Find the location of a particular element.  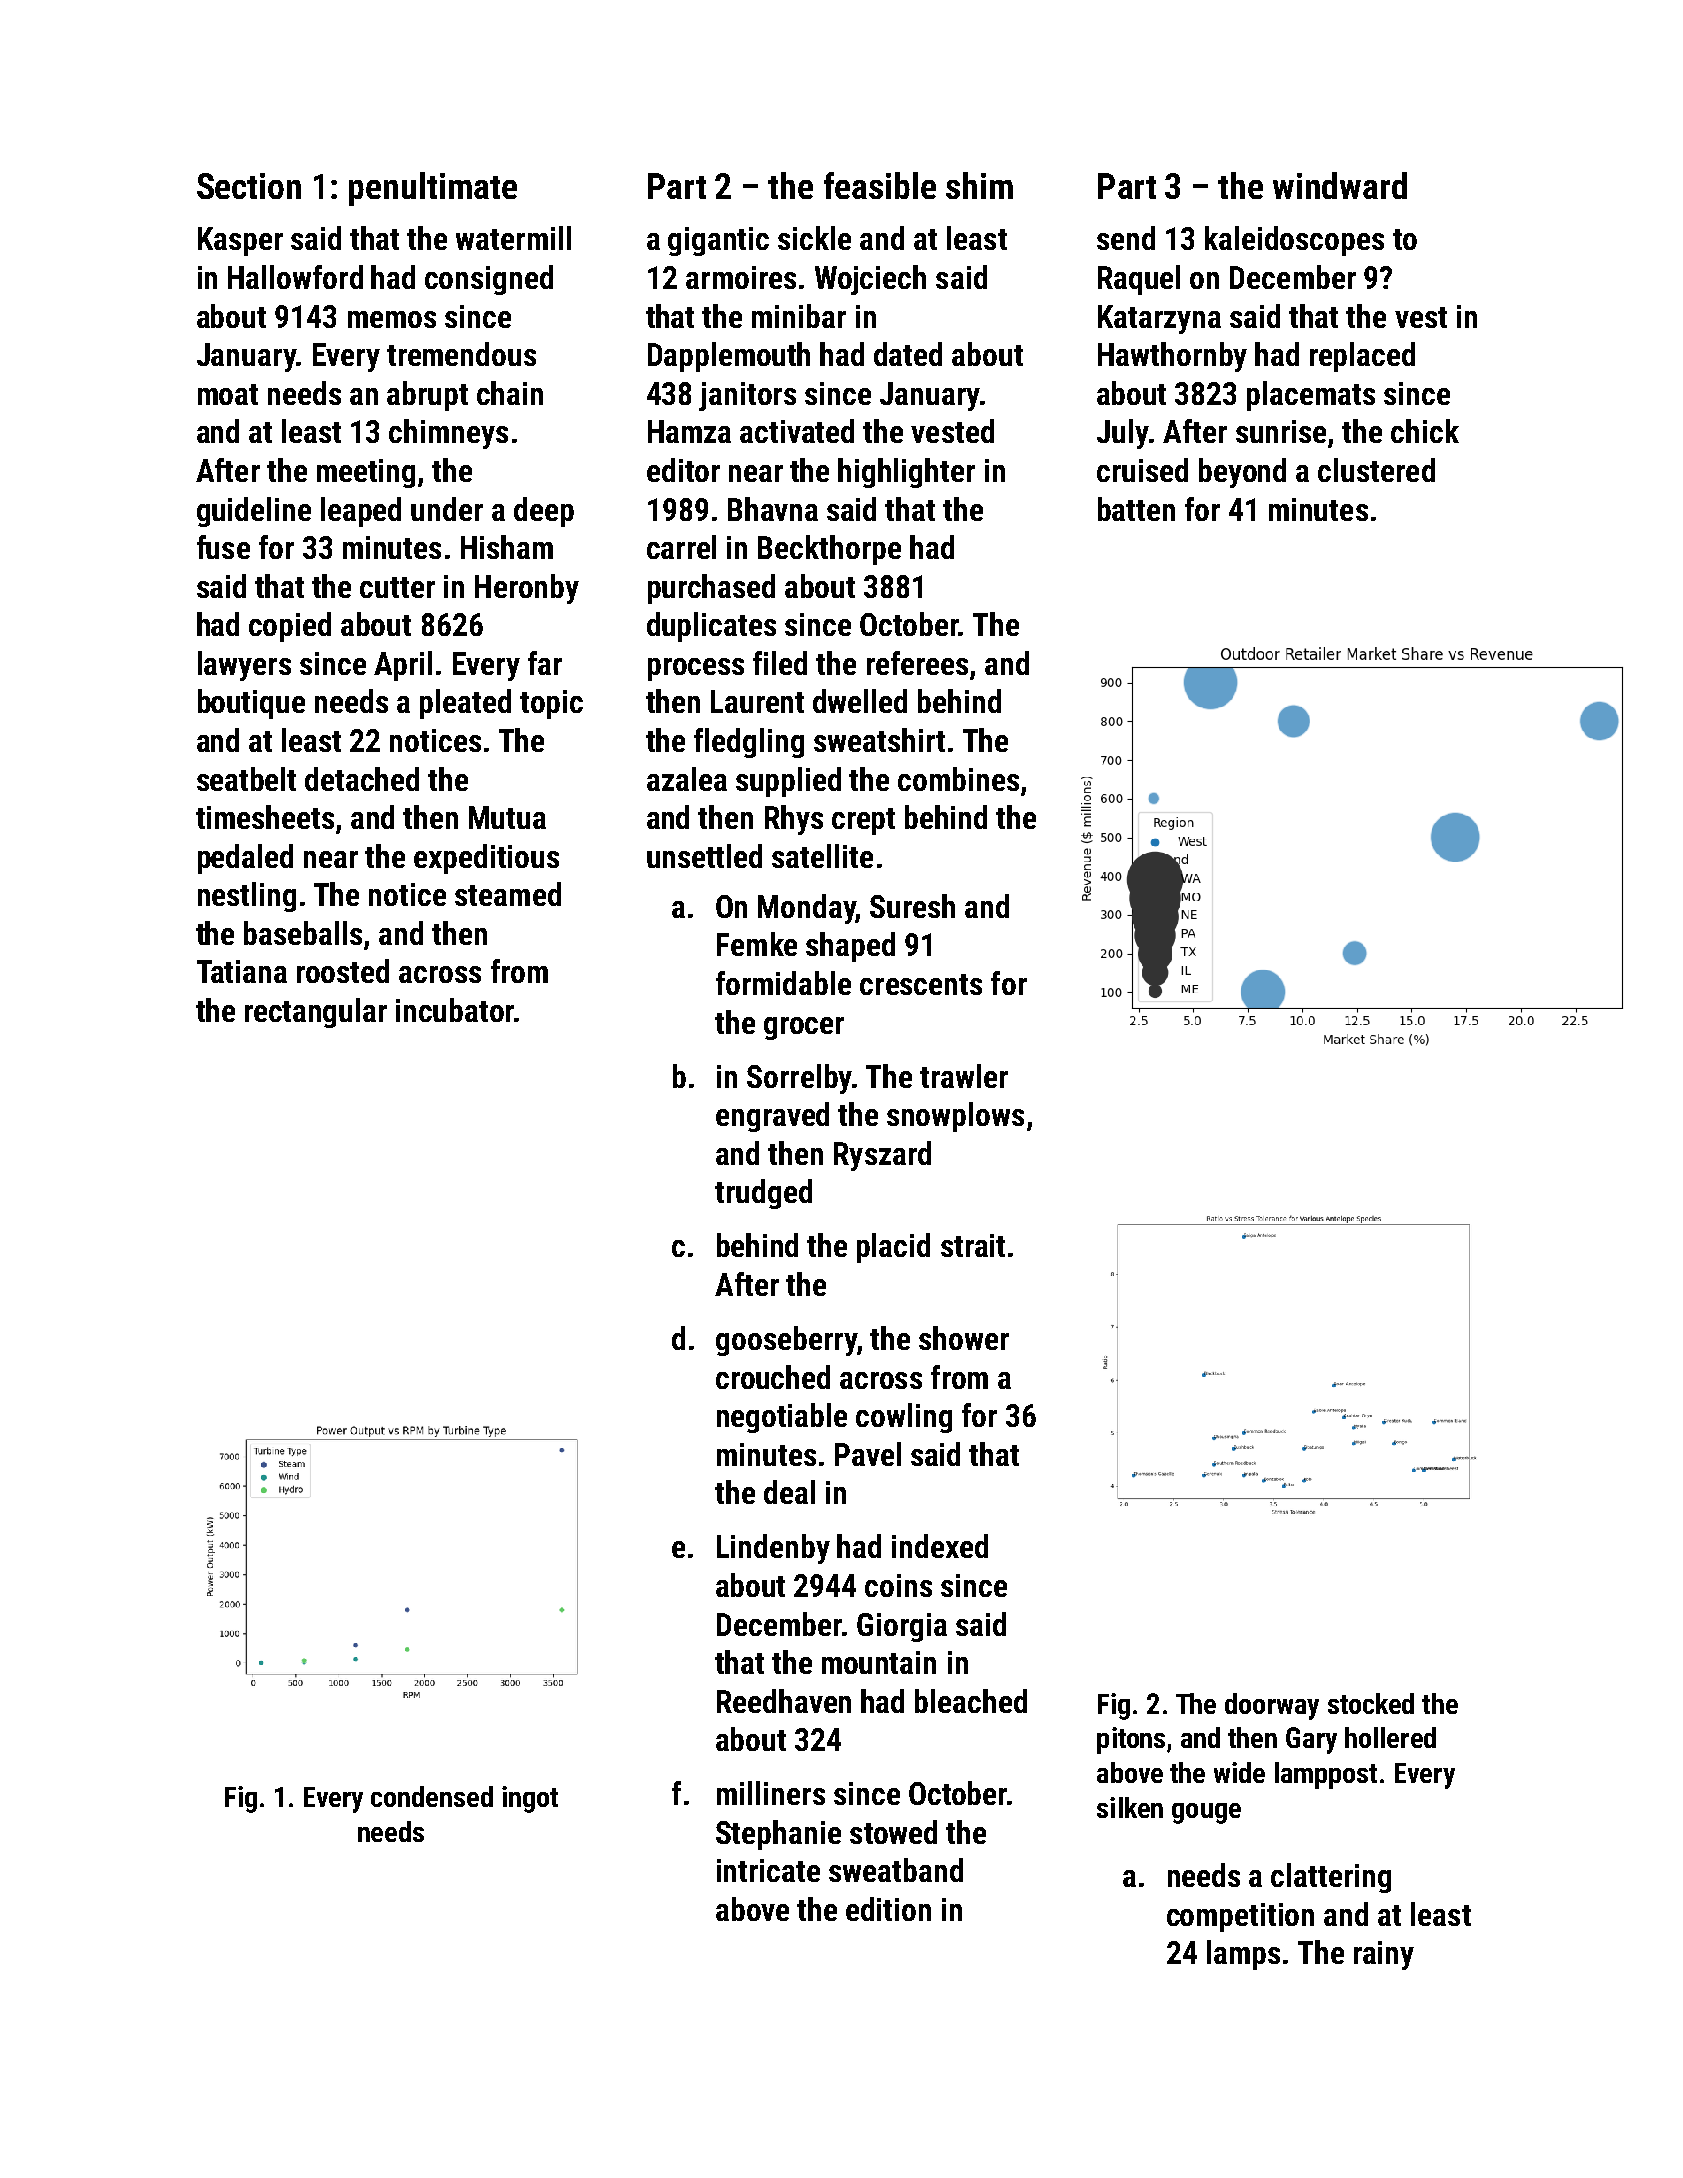

strait is located at coordinates (973, 1245).
